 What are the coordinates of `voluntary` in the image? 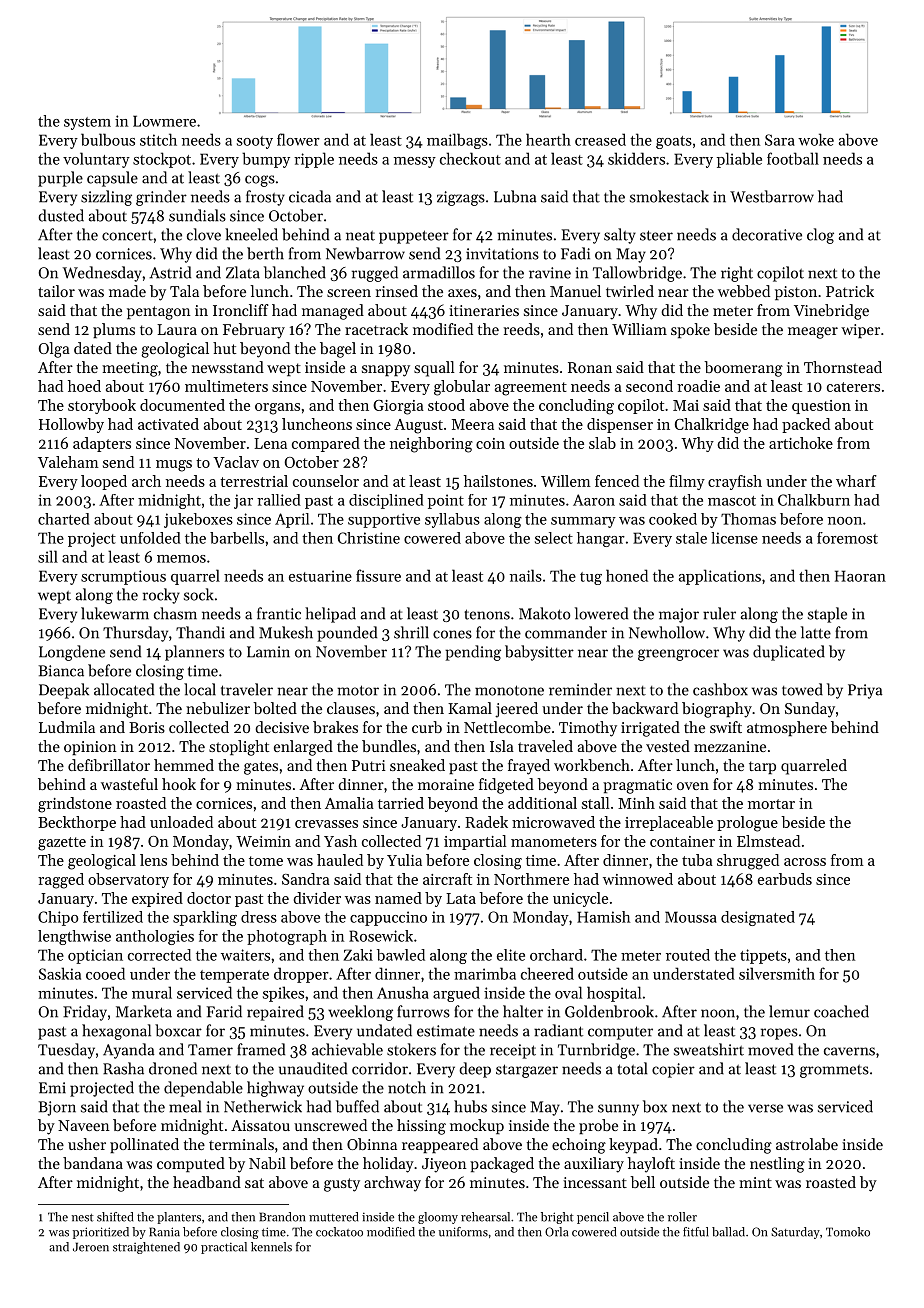 It's located at (96, 160).
